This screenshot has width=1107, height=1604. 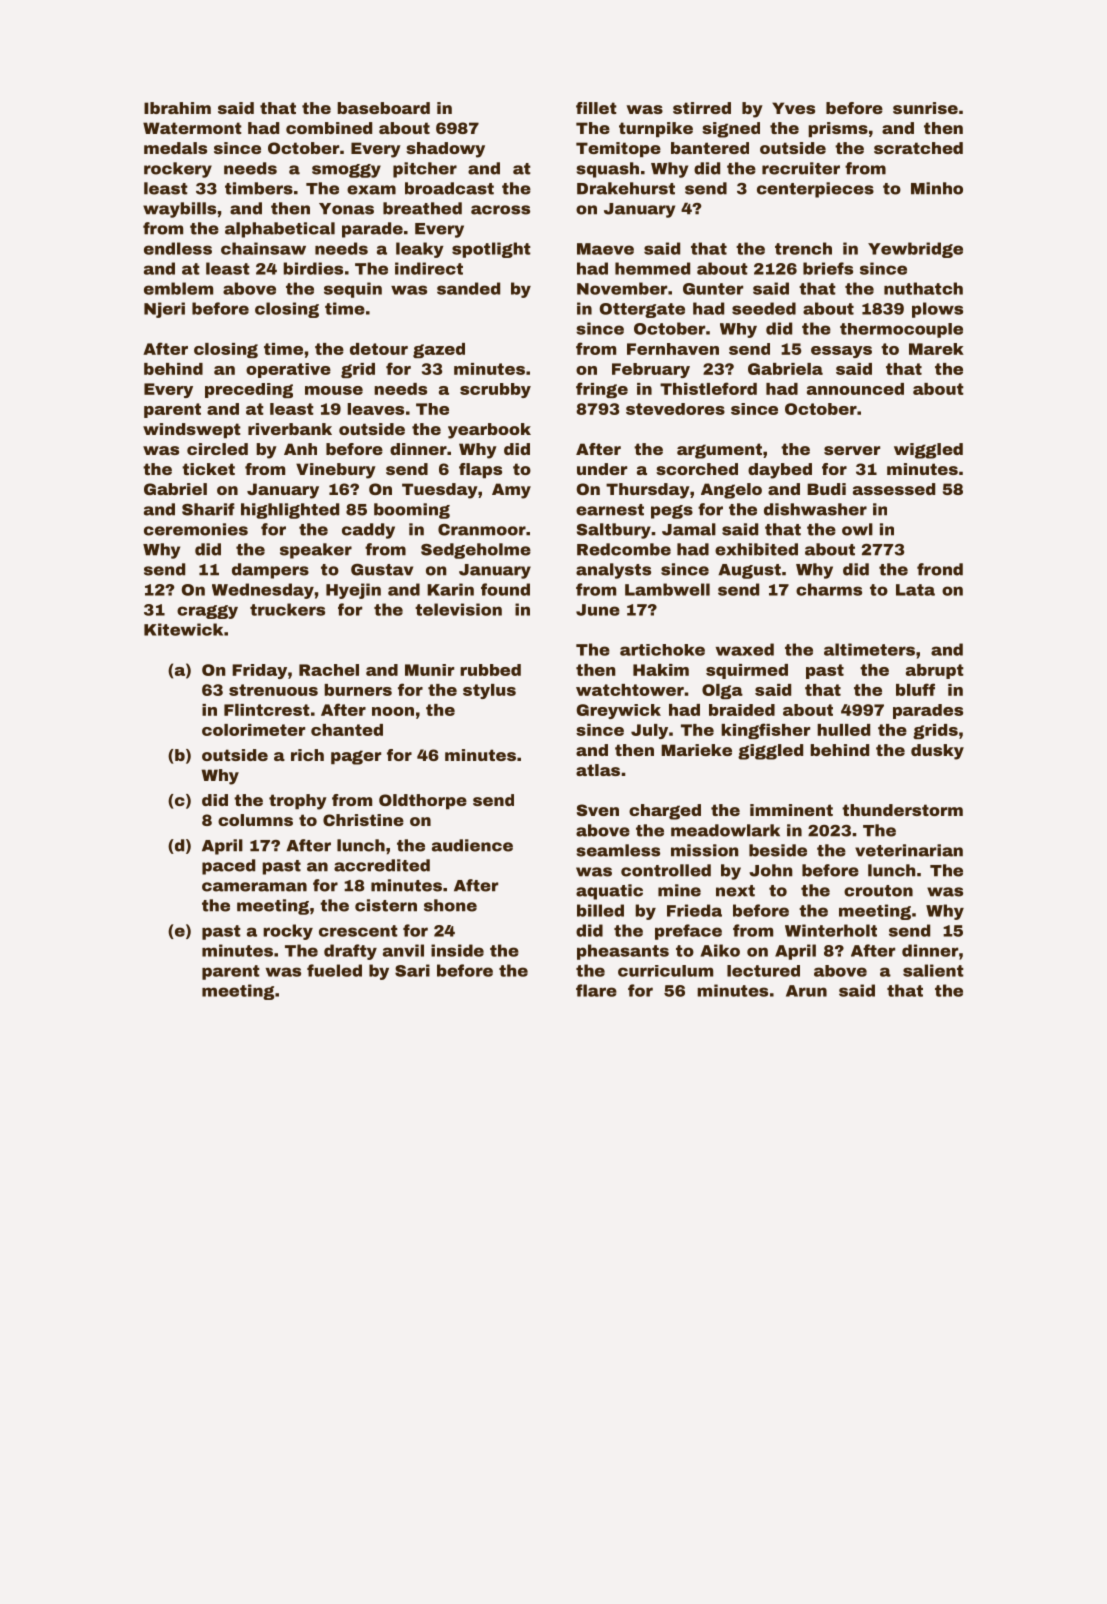 I want to click on dusky, so click(x=937, y=752).
